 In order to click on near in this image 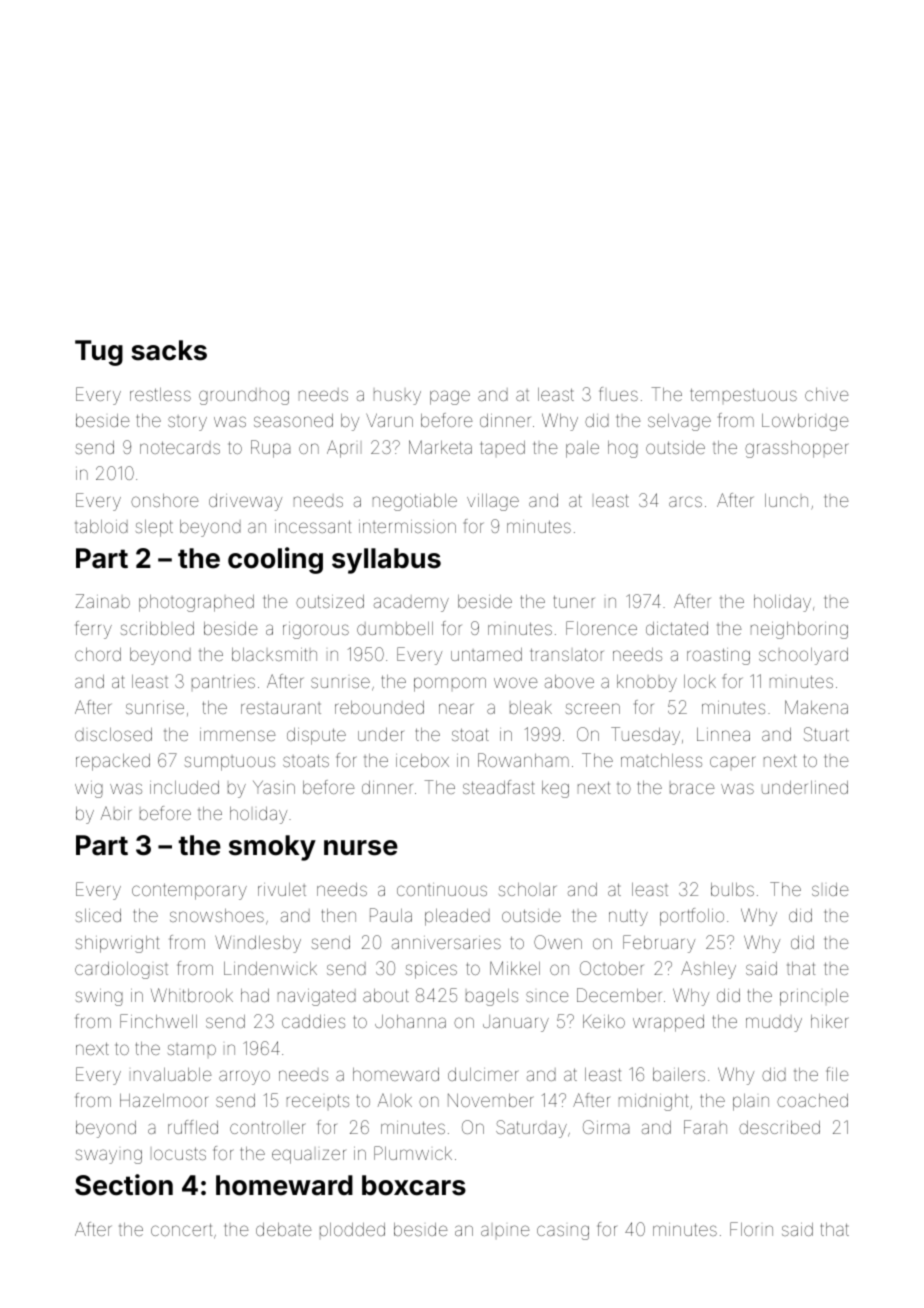, I will do `click(456, 708)`.
